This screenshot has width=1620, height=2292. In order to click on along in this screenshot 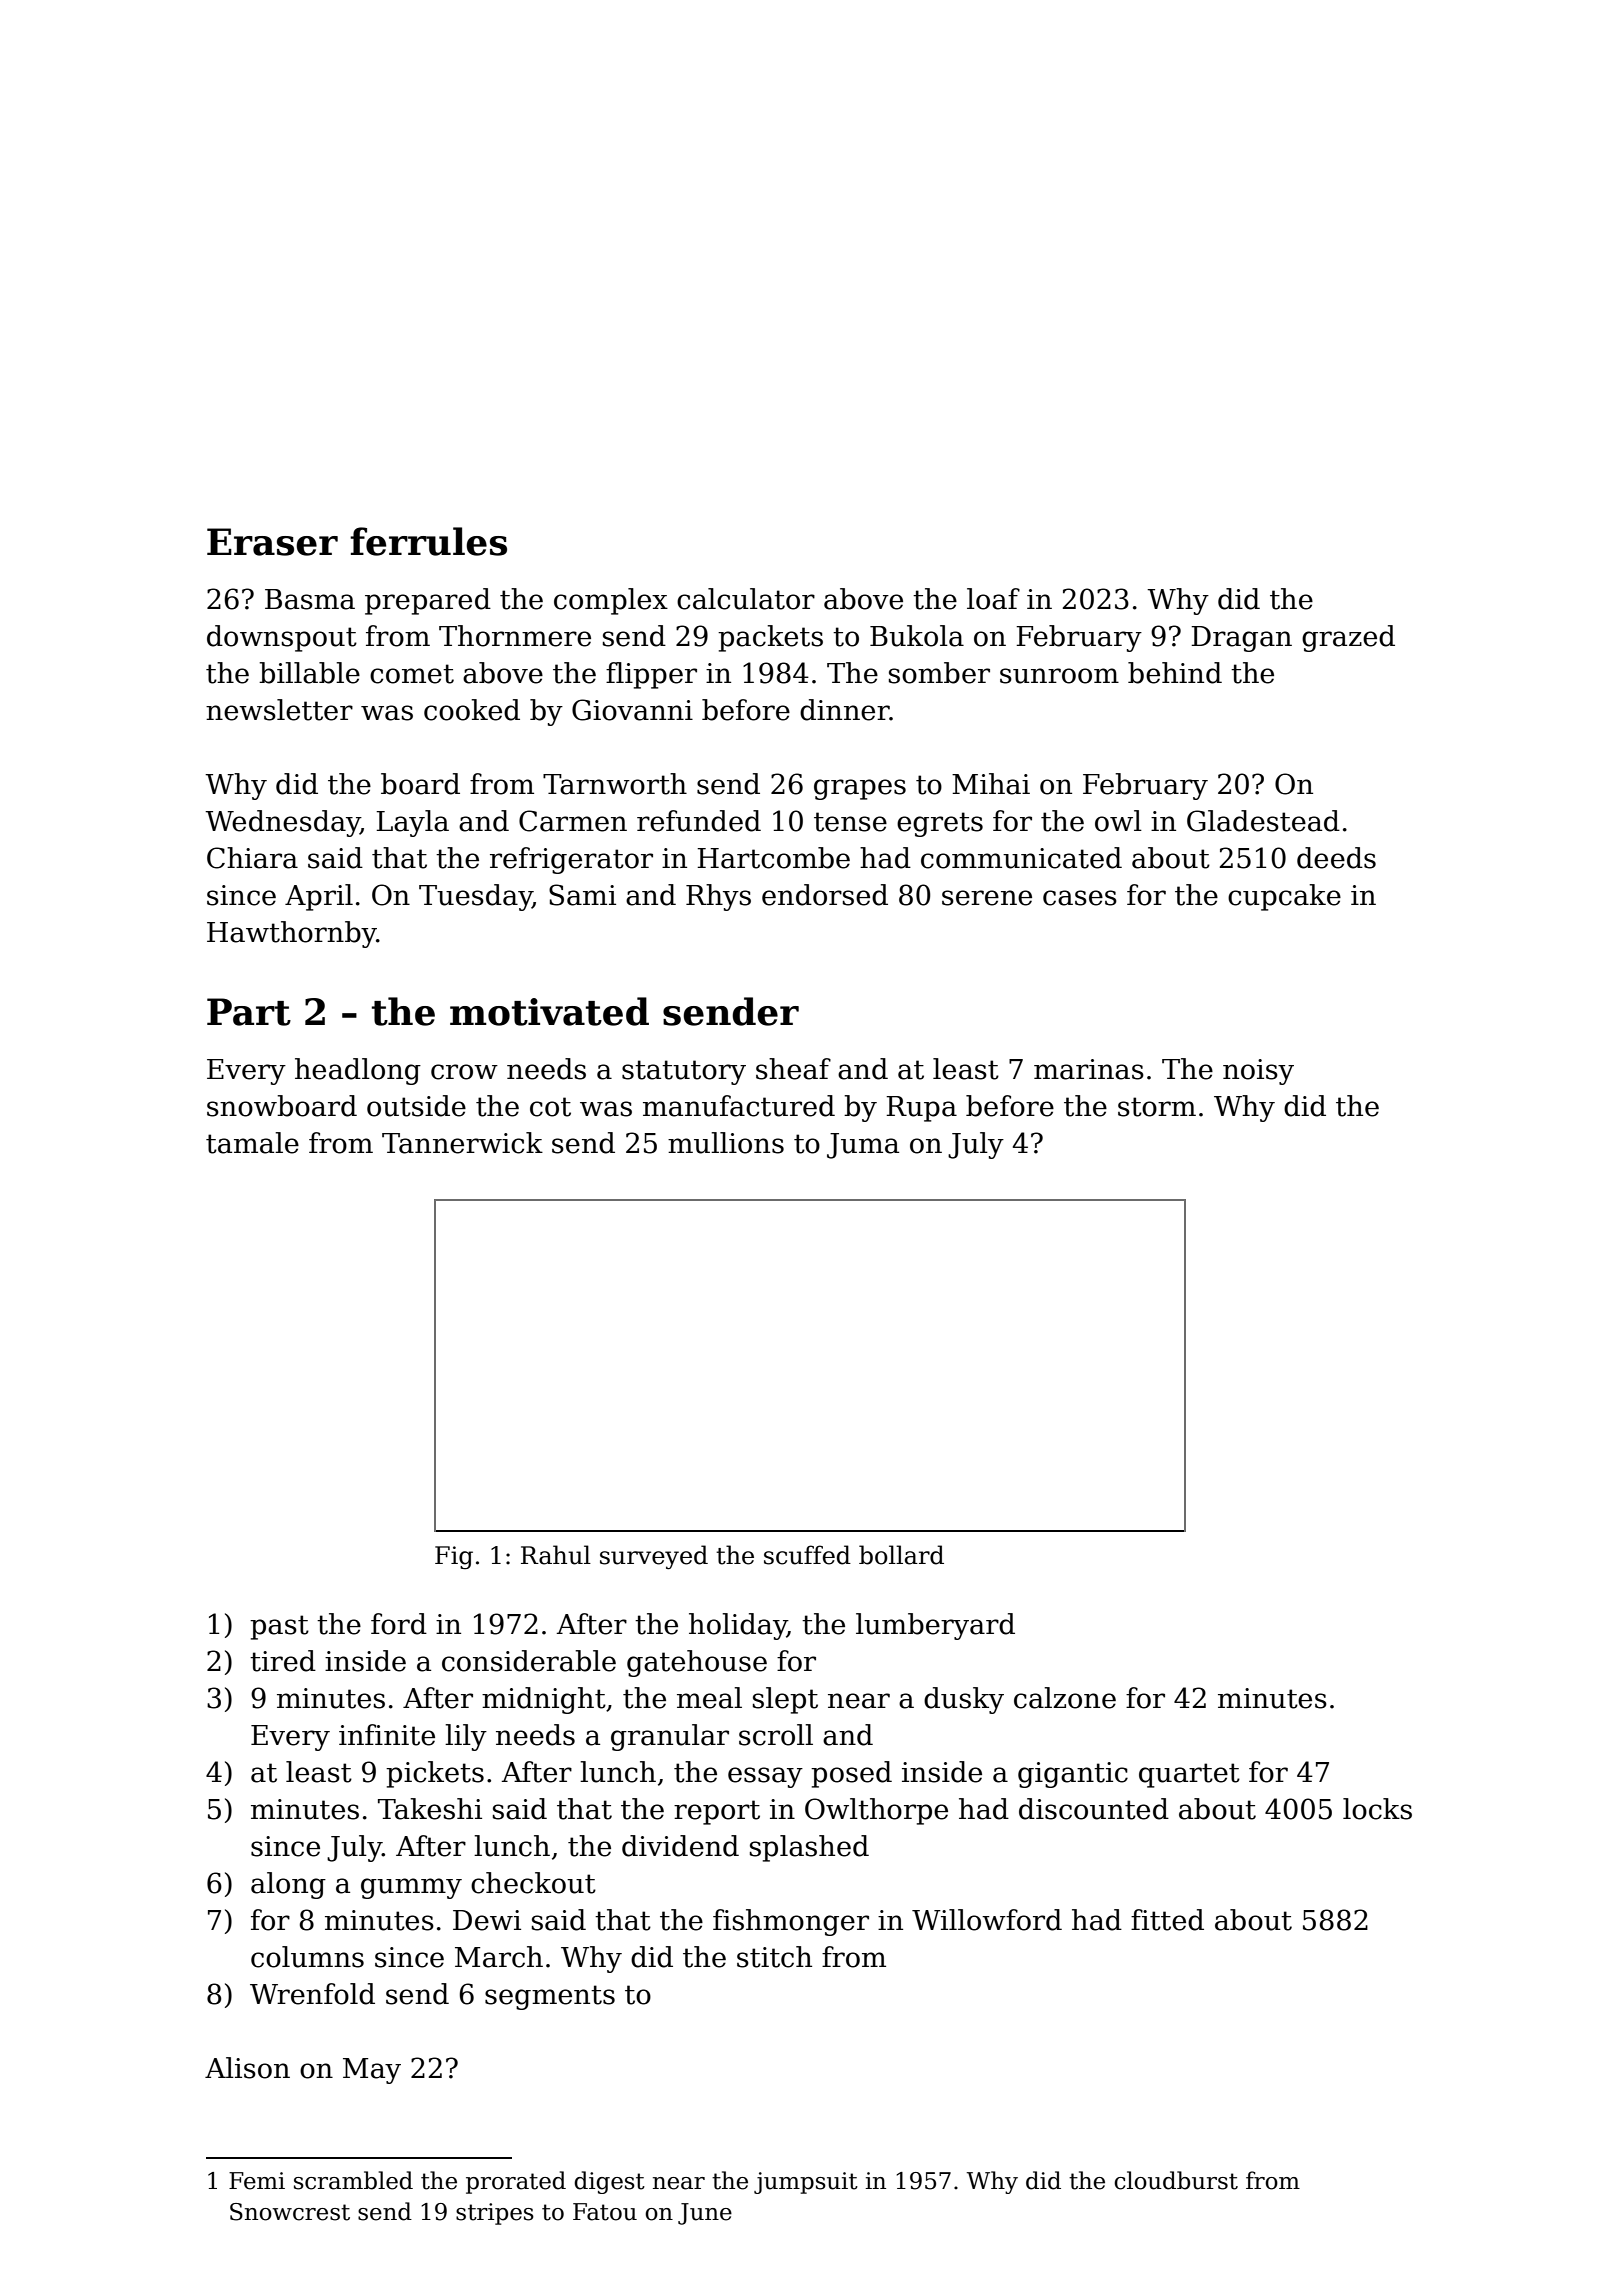, I will do `click(288, 1885)`.
